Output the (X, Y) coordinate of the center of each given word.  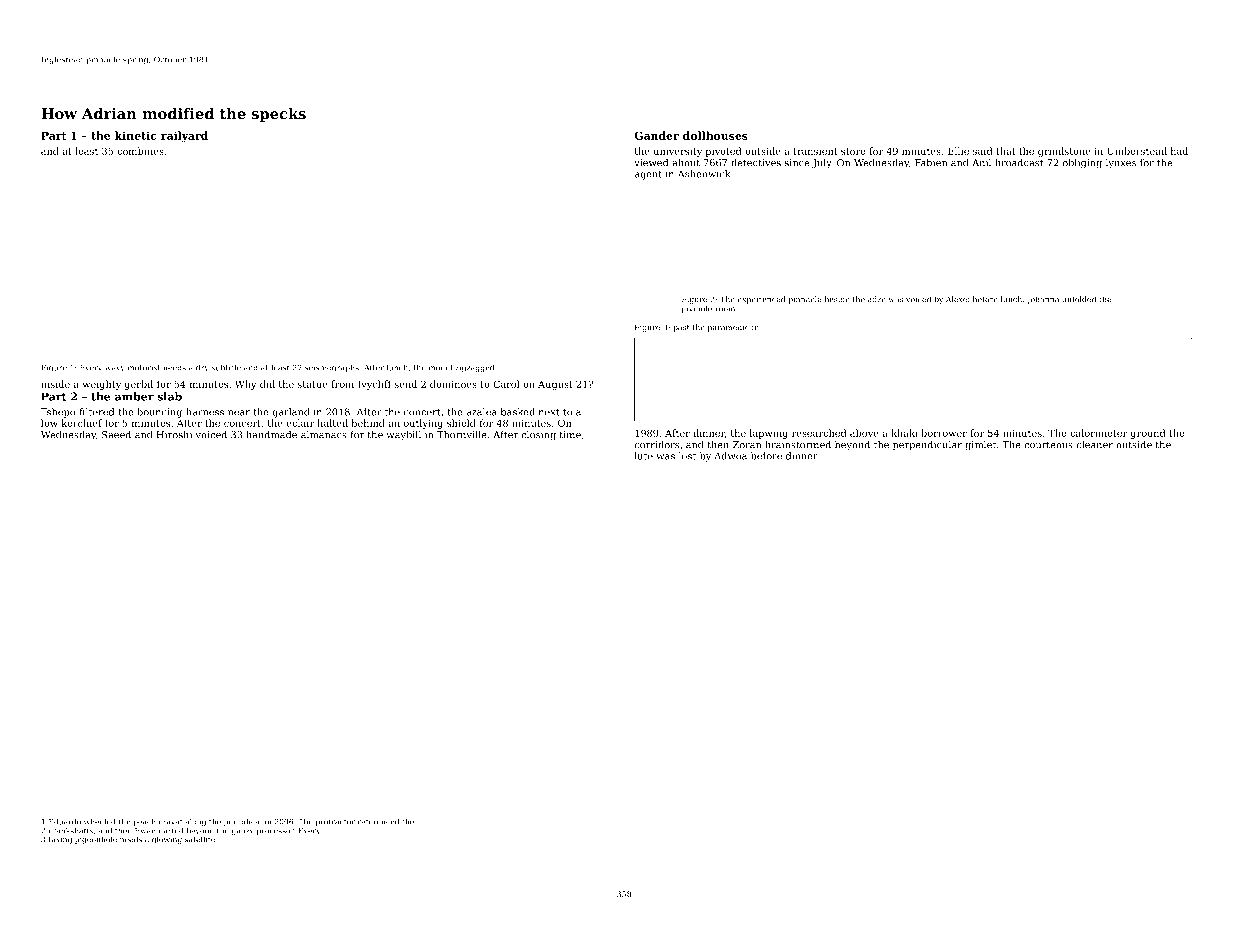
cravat (170, 822)
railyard (184, 136)
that (1005, 151)
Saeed (116, 435)
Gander (656, 135)
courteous (1048, 445)
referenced (378, 822)
